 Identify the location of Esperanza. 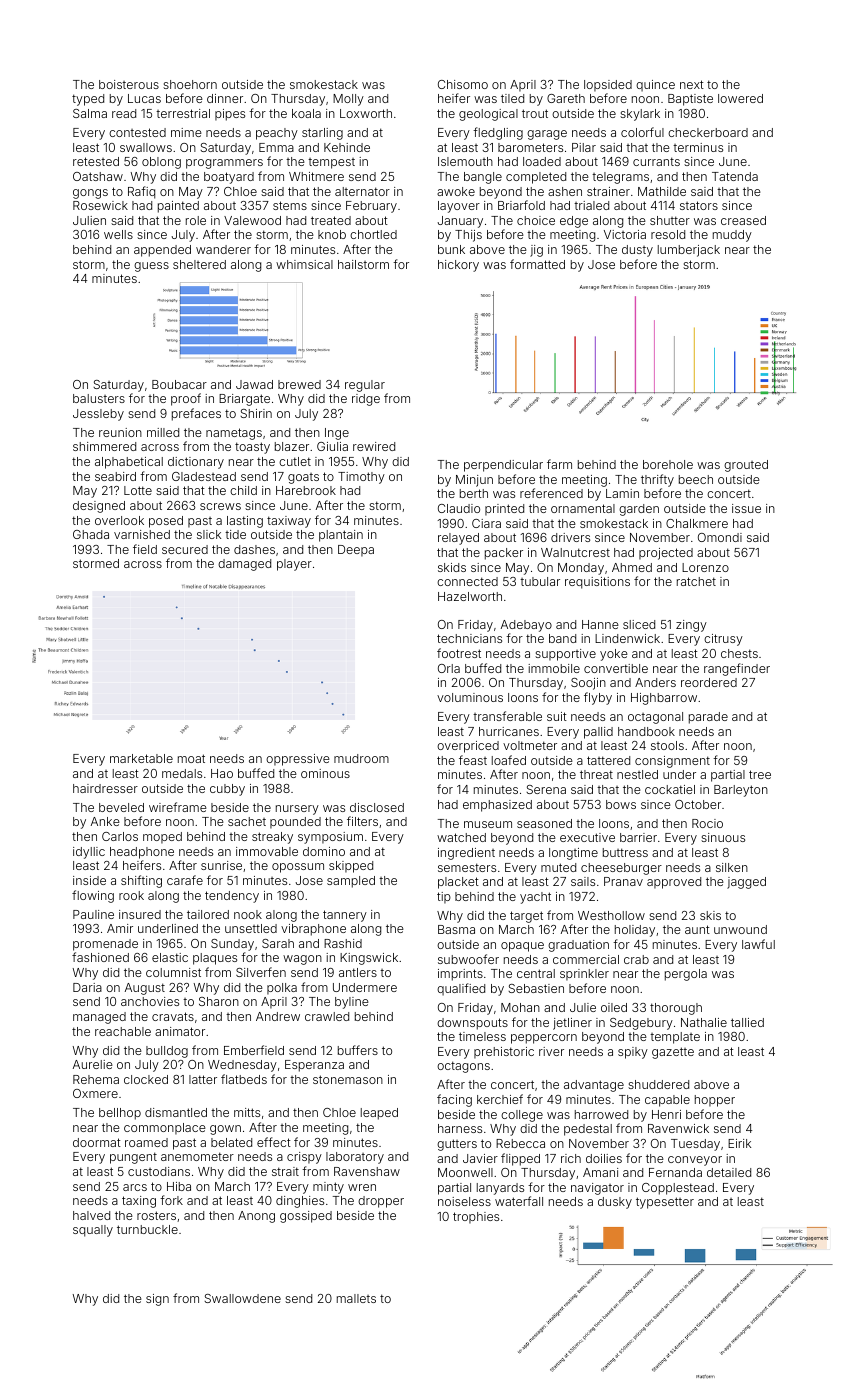
(314, 1066).
